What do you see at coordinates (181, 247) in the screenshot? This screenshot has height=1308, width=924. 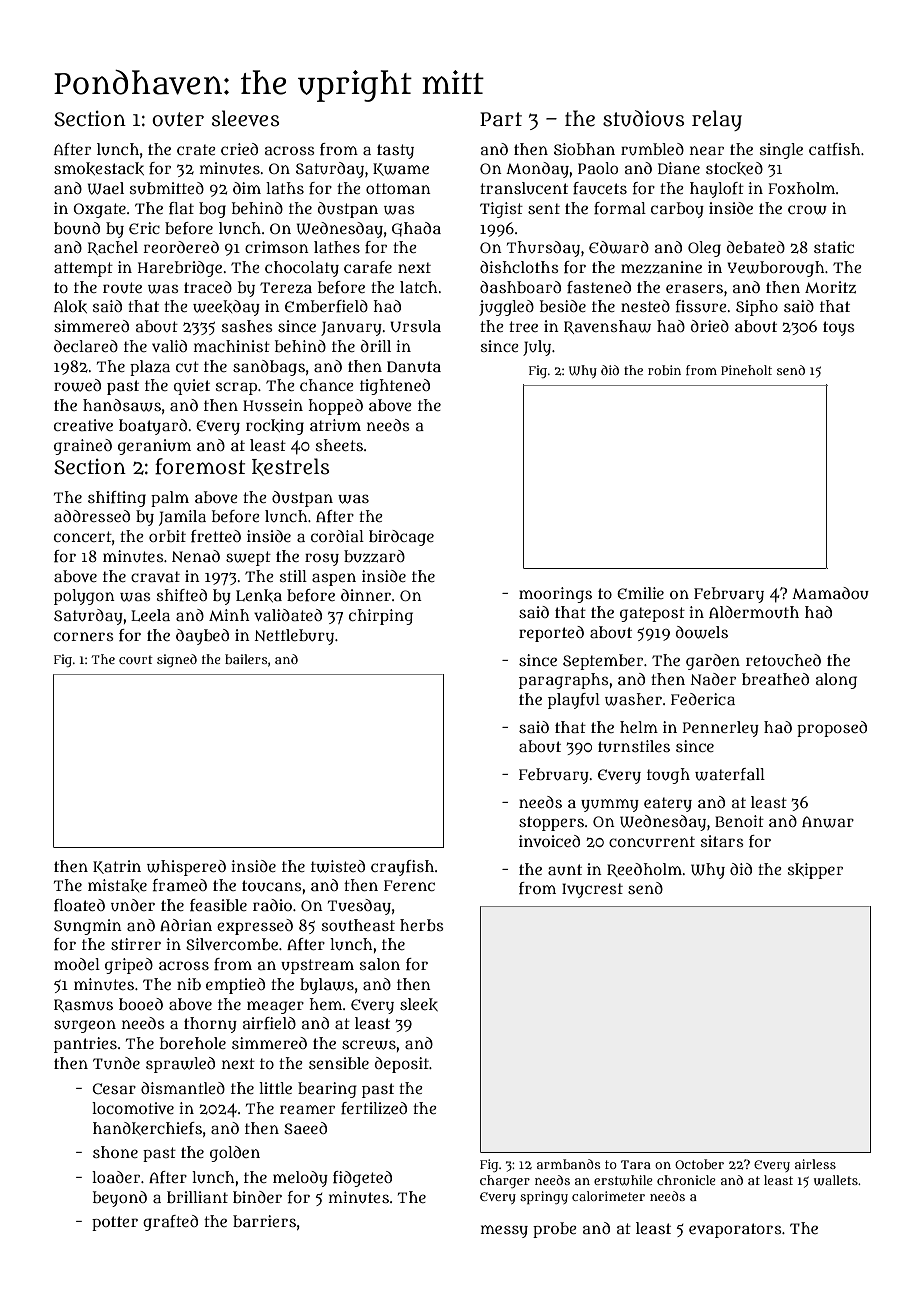 I see `reordered` at bounding box center [181, 247].
